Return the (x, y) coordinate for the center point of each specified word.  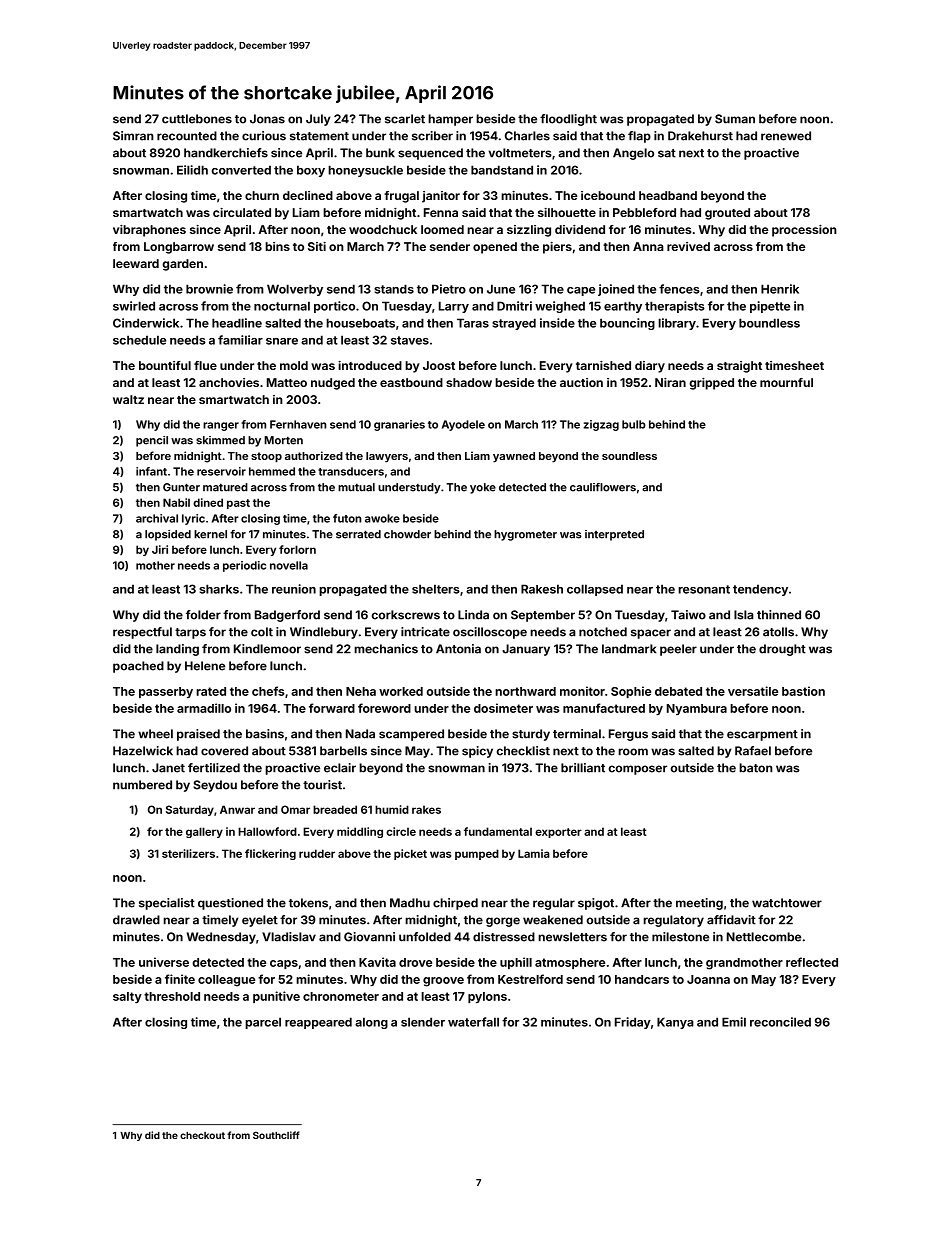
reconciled (780, 1022)
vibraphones (149, 231)
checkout (202, 1135)
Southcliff (276, 1135)
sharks (219, 589)
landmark (629, 649)
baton (756, 768)
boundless (769, 323)
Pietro (449, 289)
